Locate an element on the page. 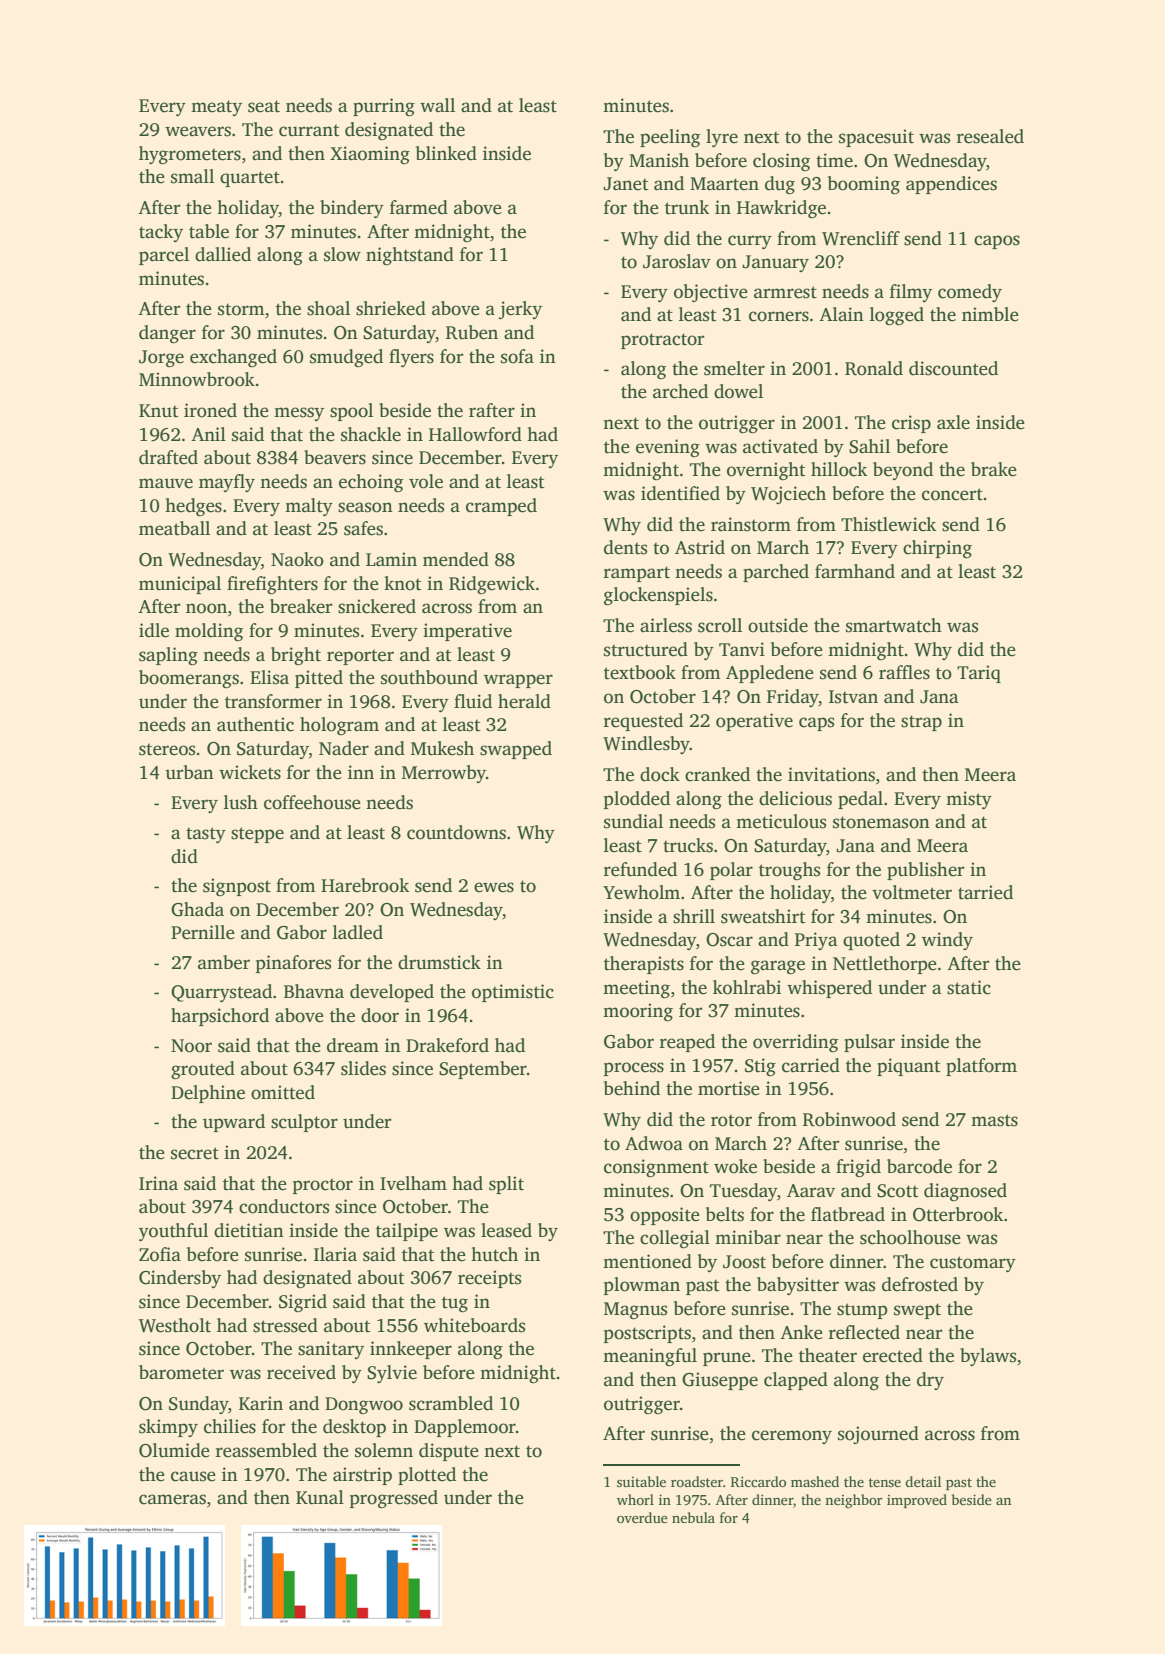  bindery is located at coordinates (352, 209).
